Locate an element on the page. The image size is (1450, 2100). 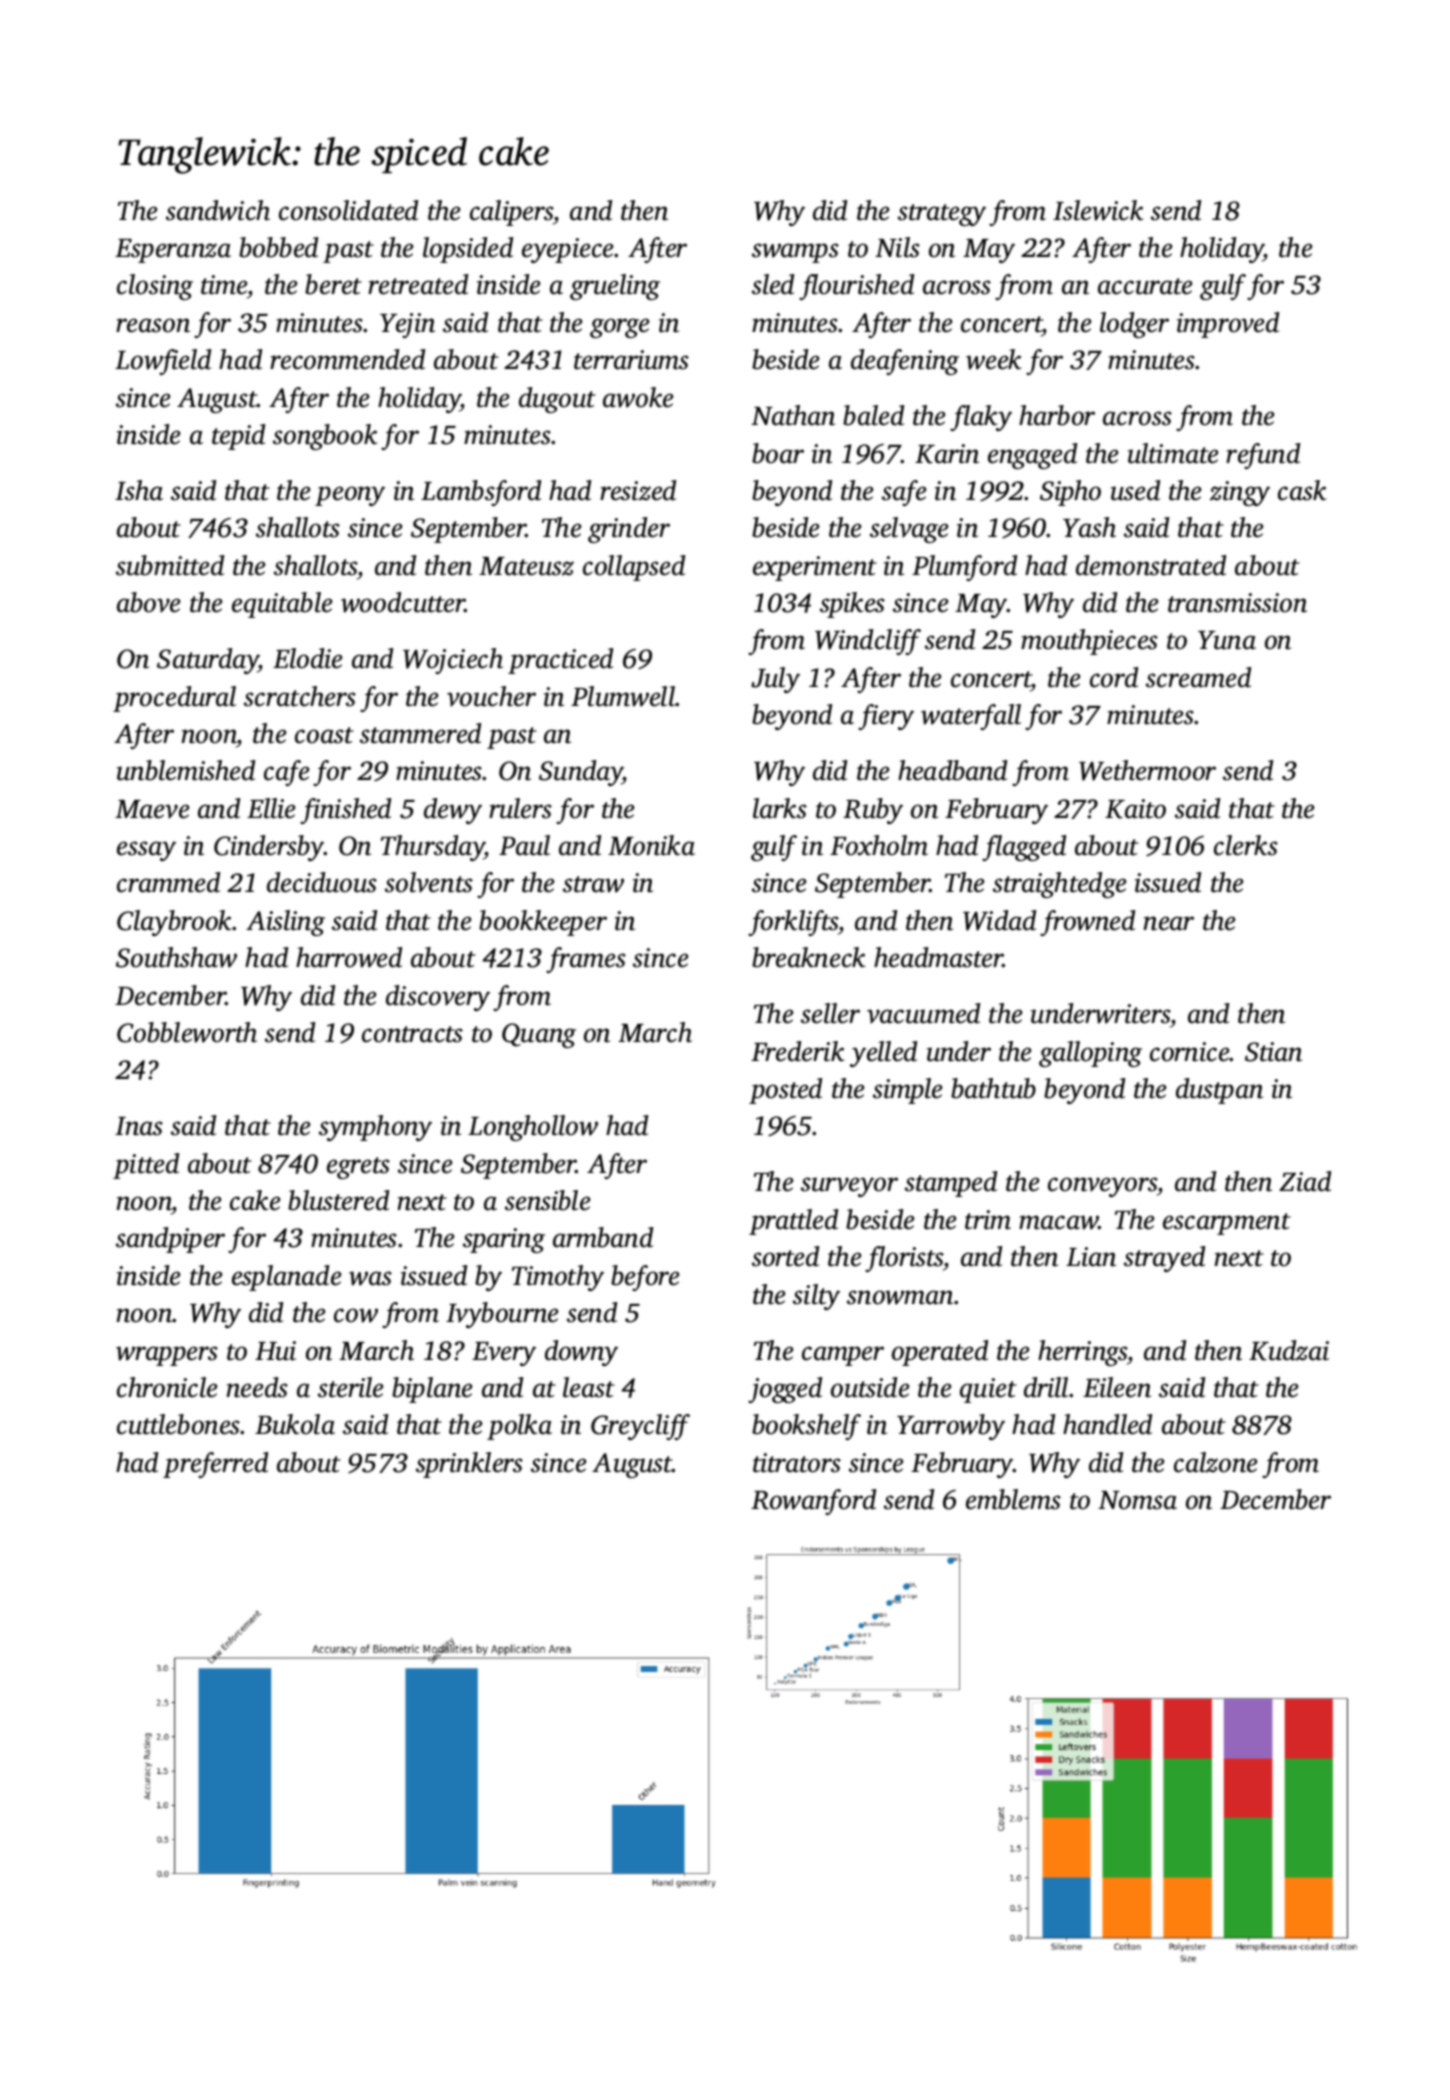
Yuna is located at coordinates (1227, 640).
